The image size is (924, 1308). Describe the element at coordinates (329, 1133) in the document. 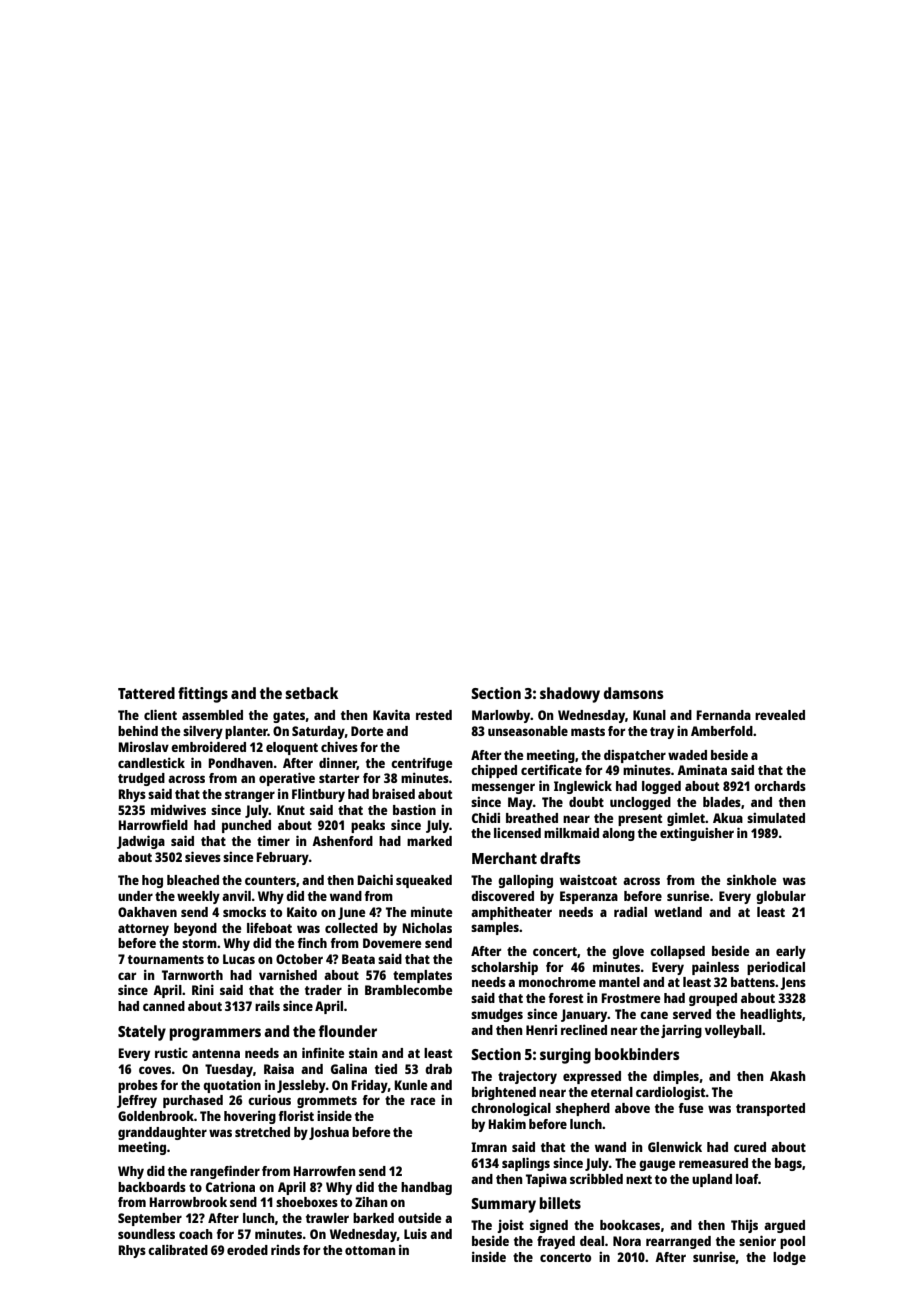

I see `Joshua` at that location.
